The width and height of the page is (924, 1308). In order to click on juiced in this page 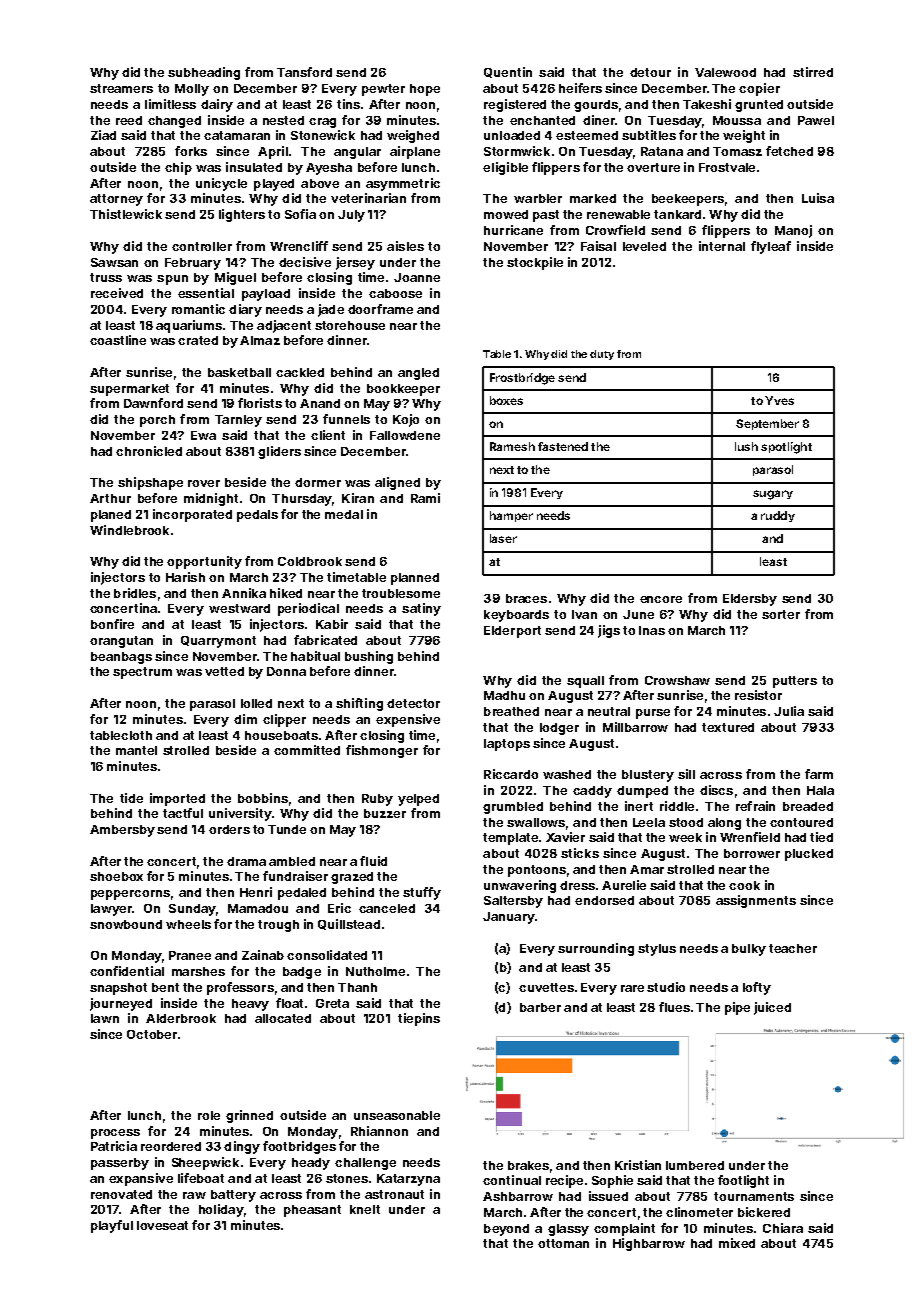, I will do `click(772, 1008)`.
